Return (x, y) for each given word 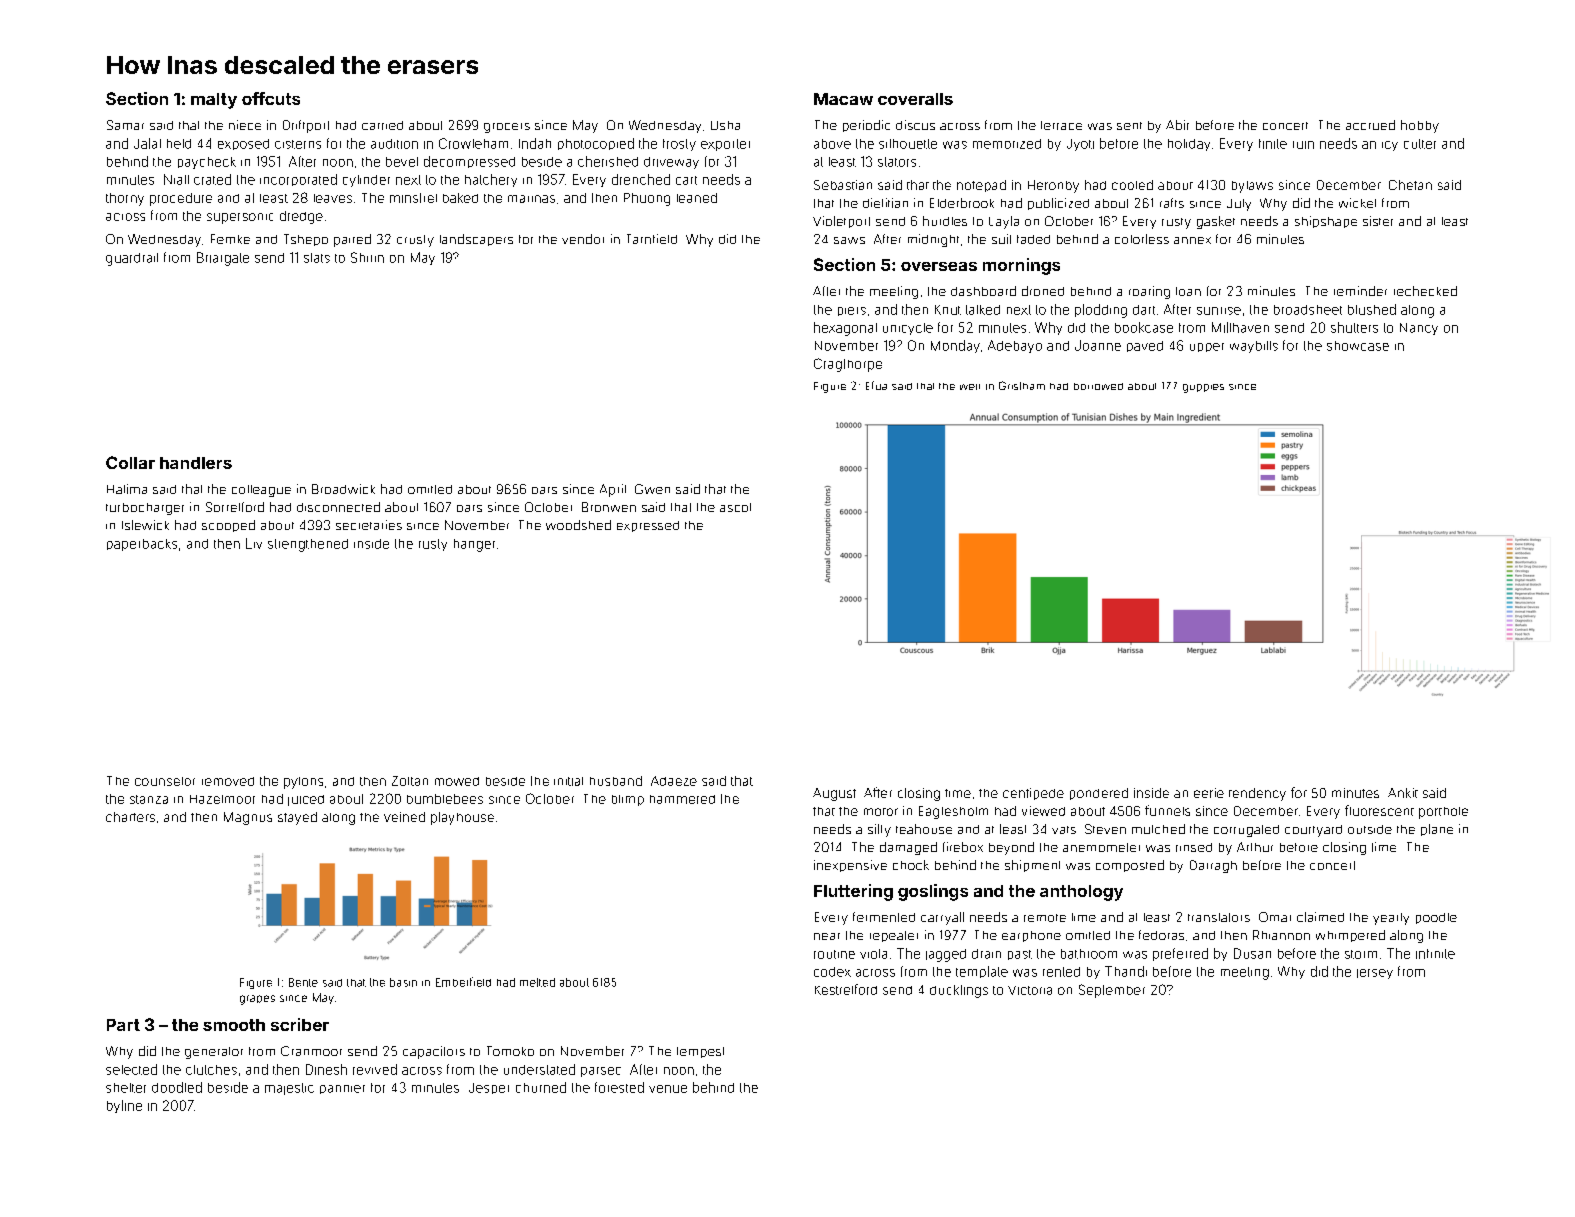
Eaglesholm (953, 812)
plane (1437, 830)
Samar (125, 125)
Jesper (489, 1088)
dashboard (983, 291)
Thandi (1126, 971)
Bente (303, 982)
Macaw (843, 99)
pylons (303, 783)
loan (1188, 291)
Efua (876, 385)
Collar (130, 462)
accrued (1370, 125)
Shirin (367, 257)
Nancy (1419, 329)
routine (834, 954)
